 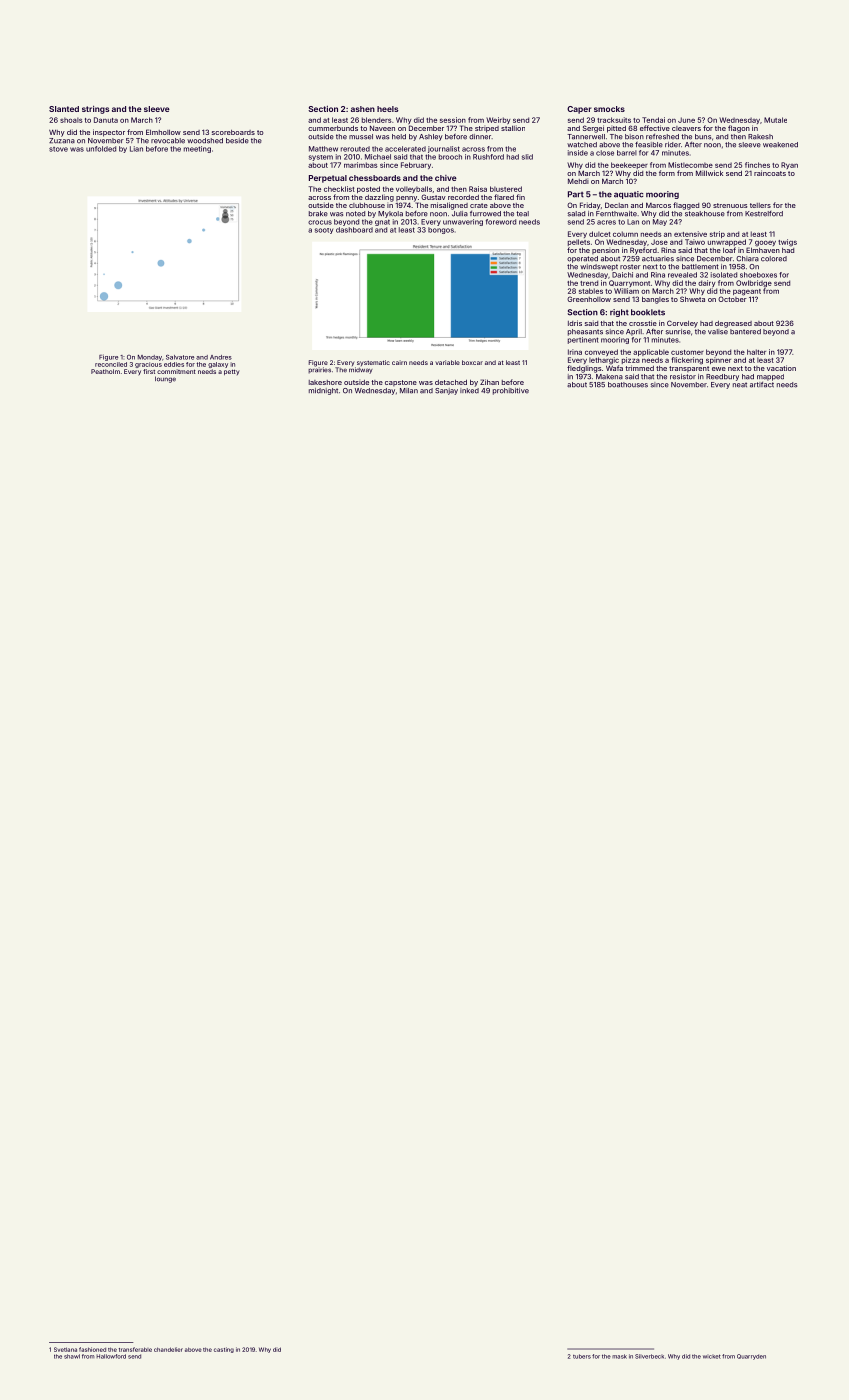 What do you see at coordinates (165, 379) in the document?
I see `lounge` at bounding box center [165, 379].
